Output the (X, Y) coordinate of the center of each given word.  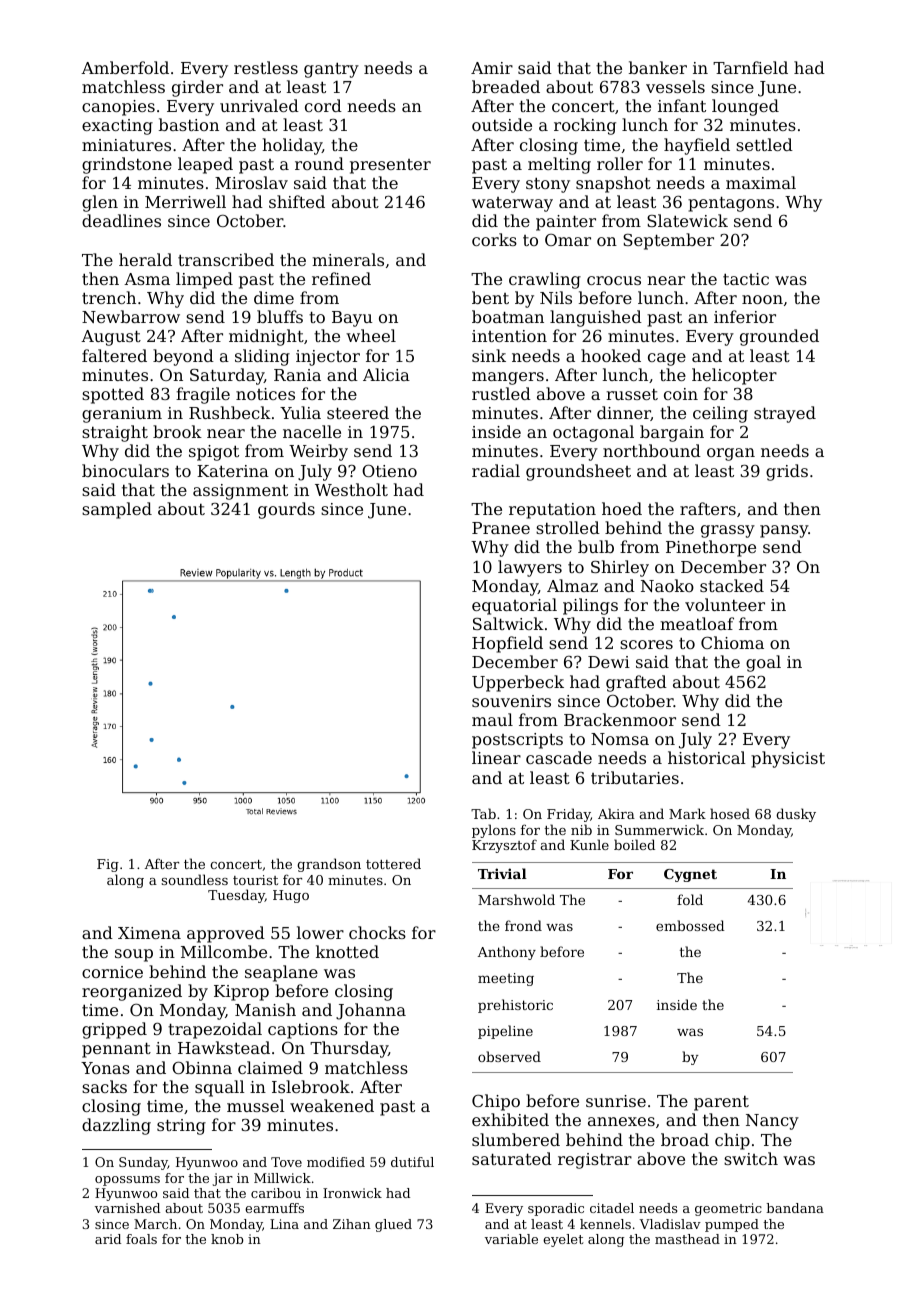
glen (100, 203)
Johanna (371, 1011)
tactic (746, 279)
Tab (483, 813)
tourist (255, 880)
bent (490, 297)
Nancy (772, 1122)
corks (494, 239)
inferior (745, 316)
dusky (796, 815)
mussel (256, 1105)
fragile (203, 395)
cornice (112, 972)
